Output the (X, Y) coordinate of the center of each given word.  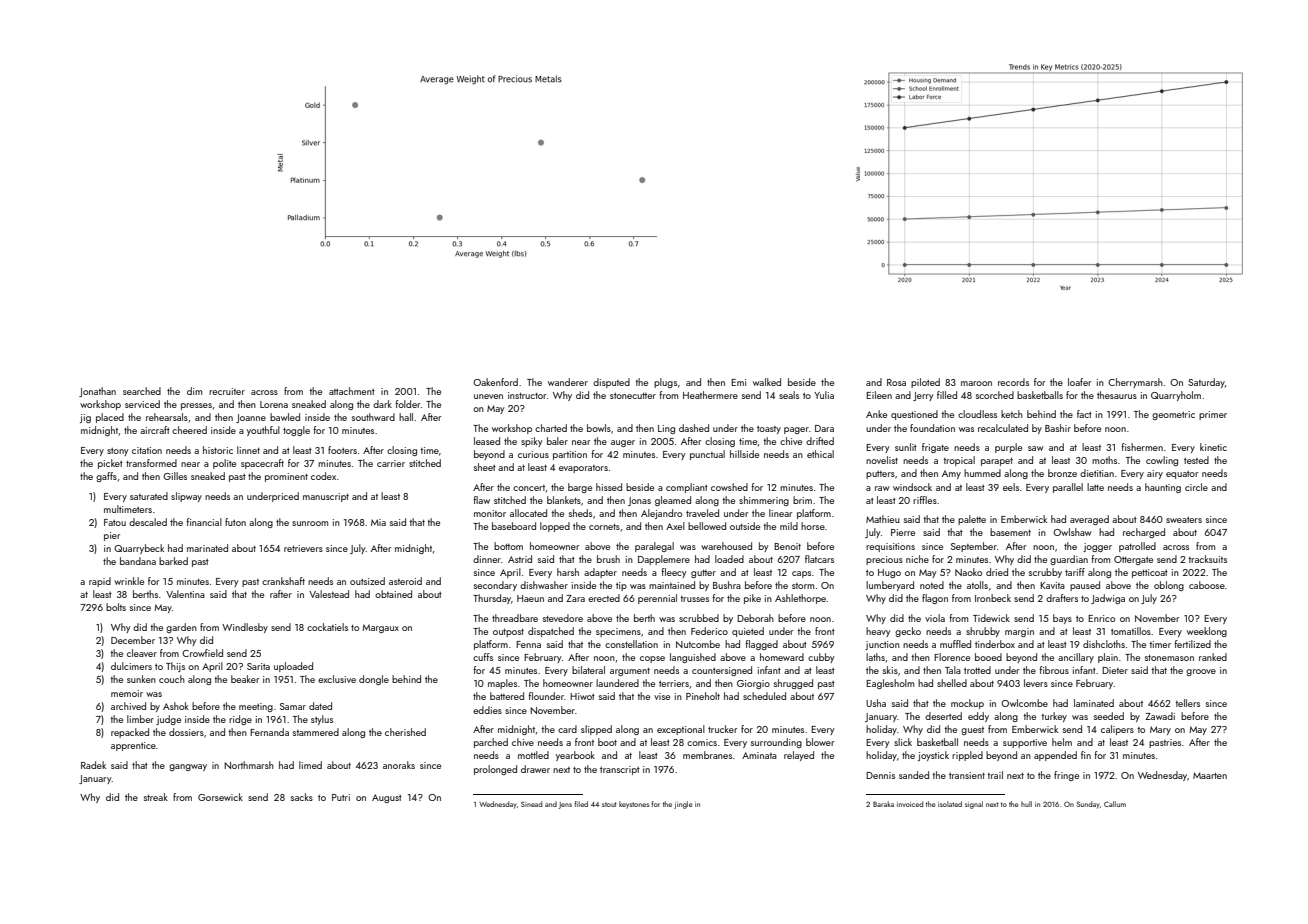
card (567, 729)
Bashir (1058, 428)
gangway (188, 767)
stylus (322, 720)
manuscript (326, 497)
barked (173, 561)
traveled (702, 513)
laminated (1094, 703)
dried (997, 572)
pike (752, 599)
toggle (296, 431)
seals (789, 395)
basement (1010, 532)
